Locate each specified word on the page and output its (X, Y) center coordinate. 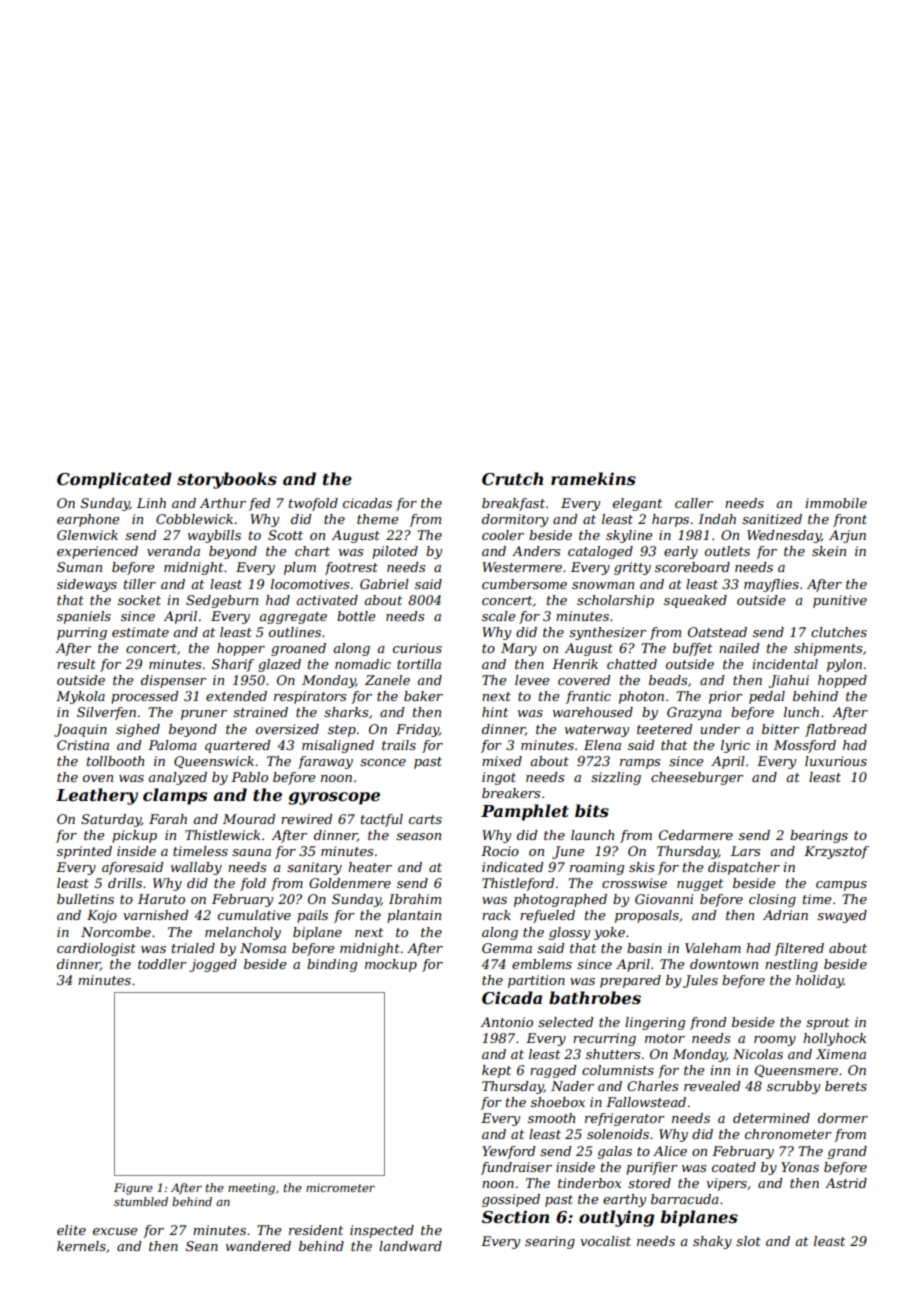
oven (98, 778)
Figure (133, 1189)
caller (694, 503)
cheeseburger (697, 778)
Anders (536, 551)
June (568, 852)
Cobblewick (194, 519)
